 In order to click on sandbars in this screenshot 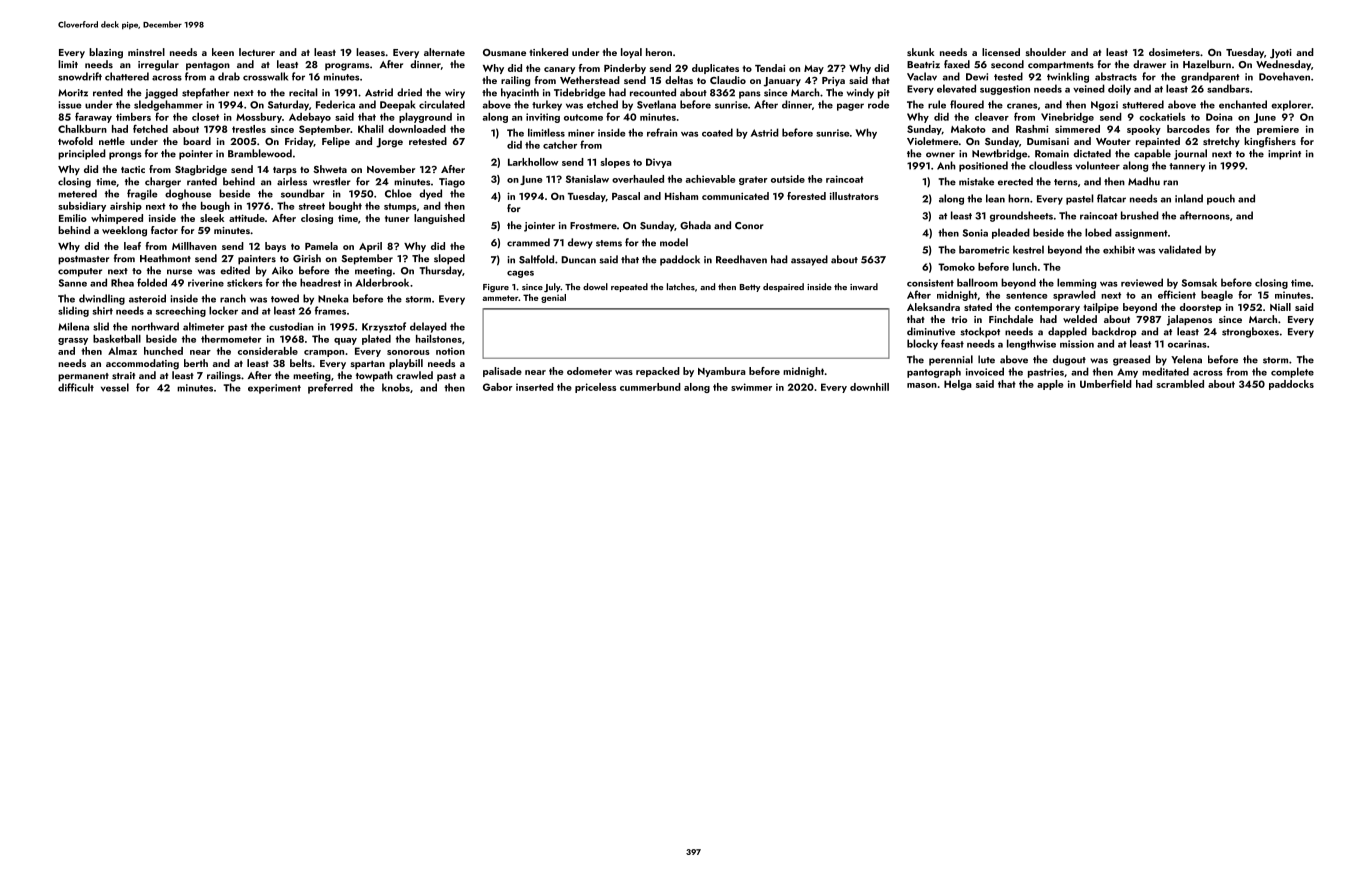, I will do `click(1228, 88)`.
